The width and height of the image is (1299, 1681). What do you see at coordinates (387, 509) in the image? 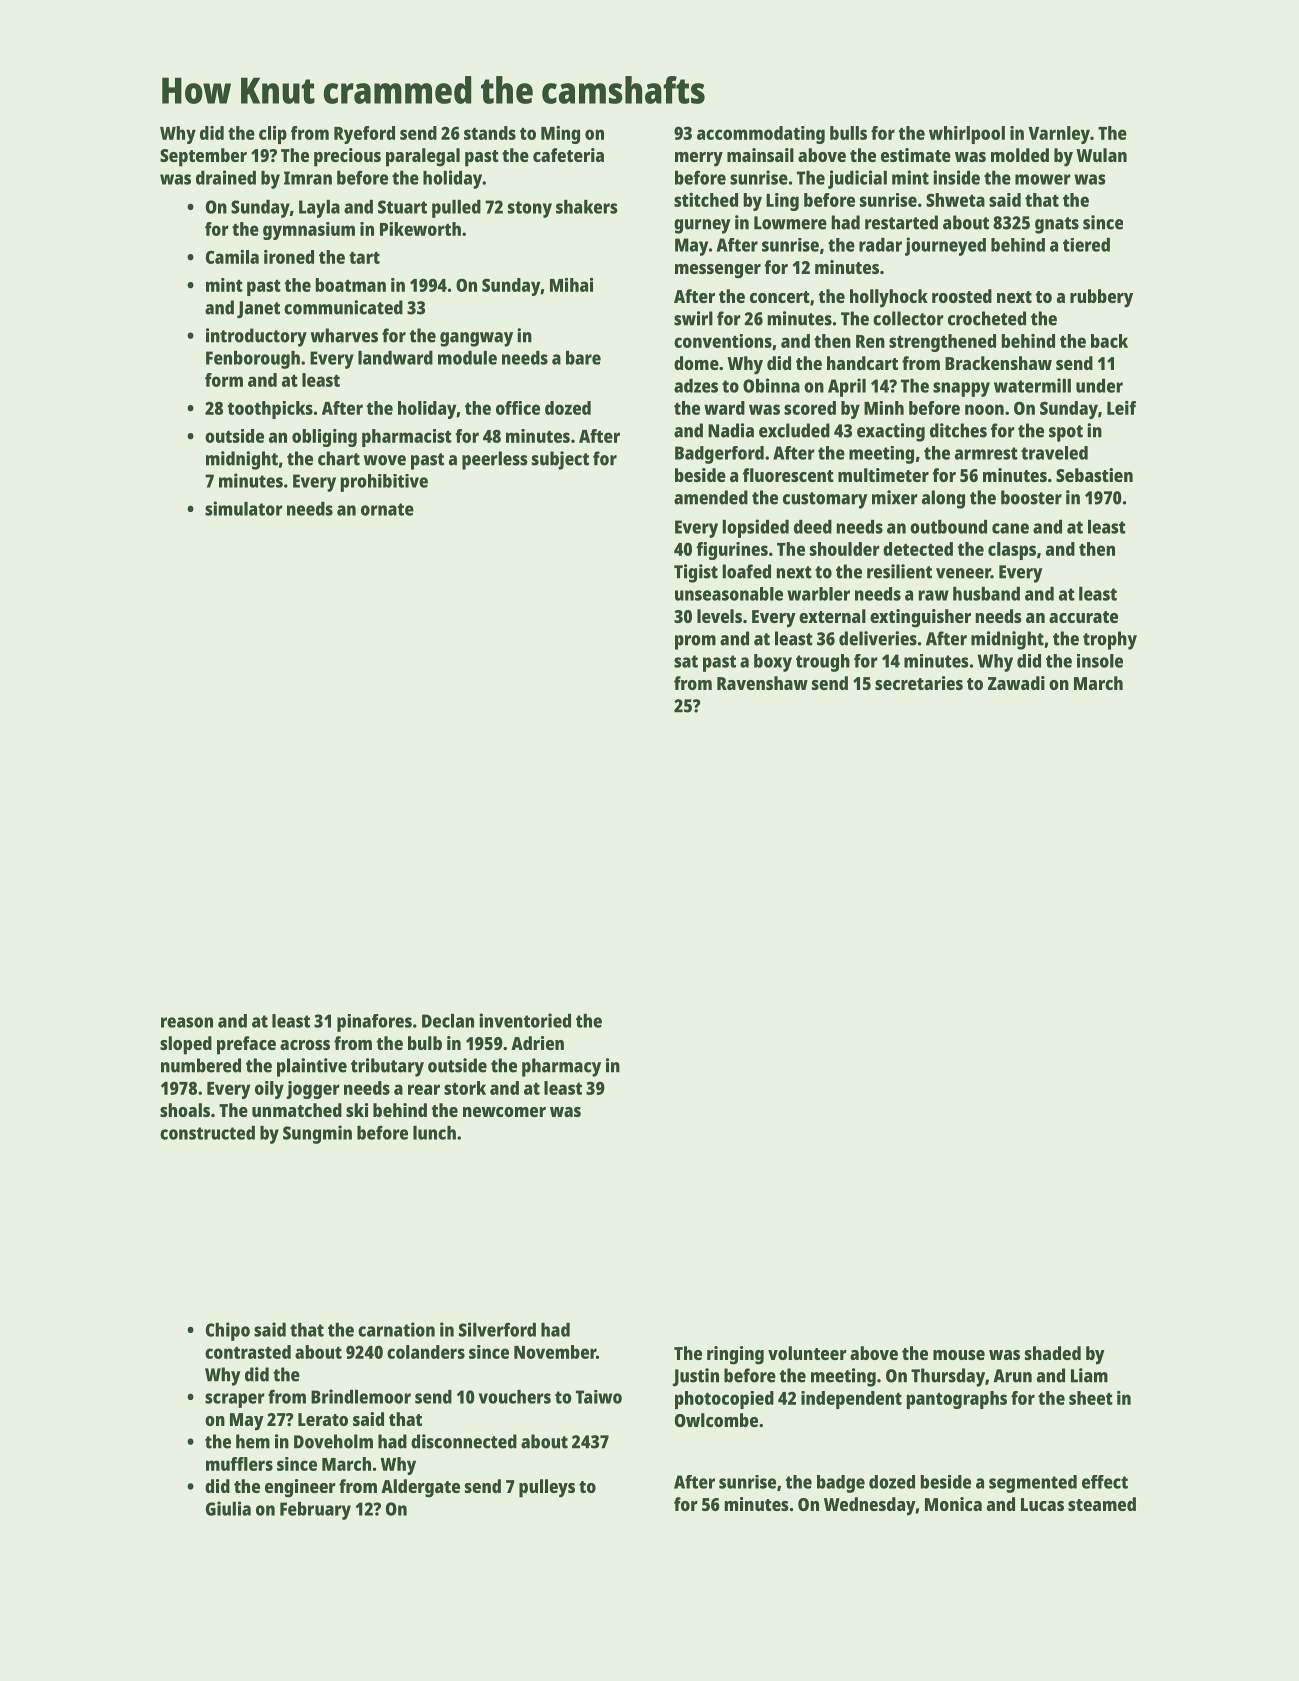
I see `ornate` at bounding box center [387, 509].
